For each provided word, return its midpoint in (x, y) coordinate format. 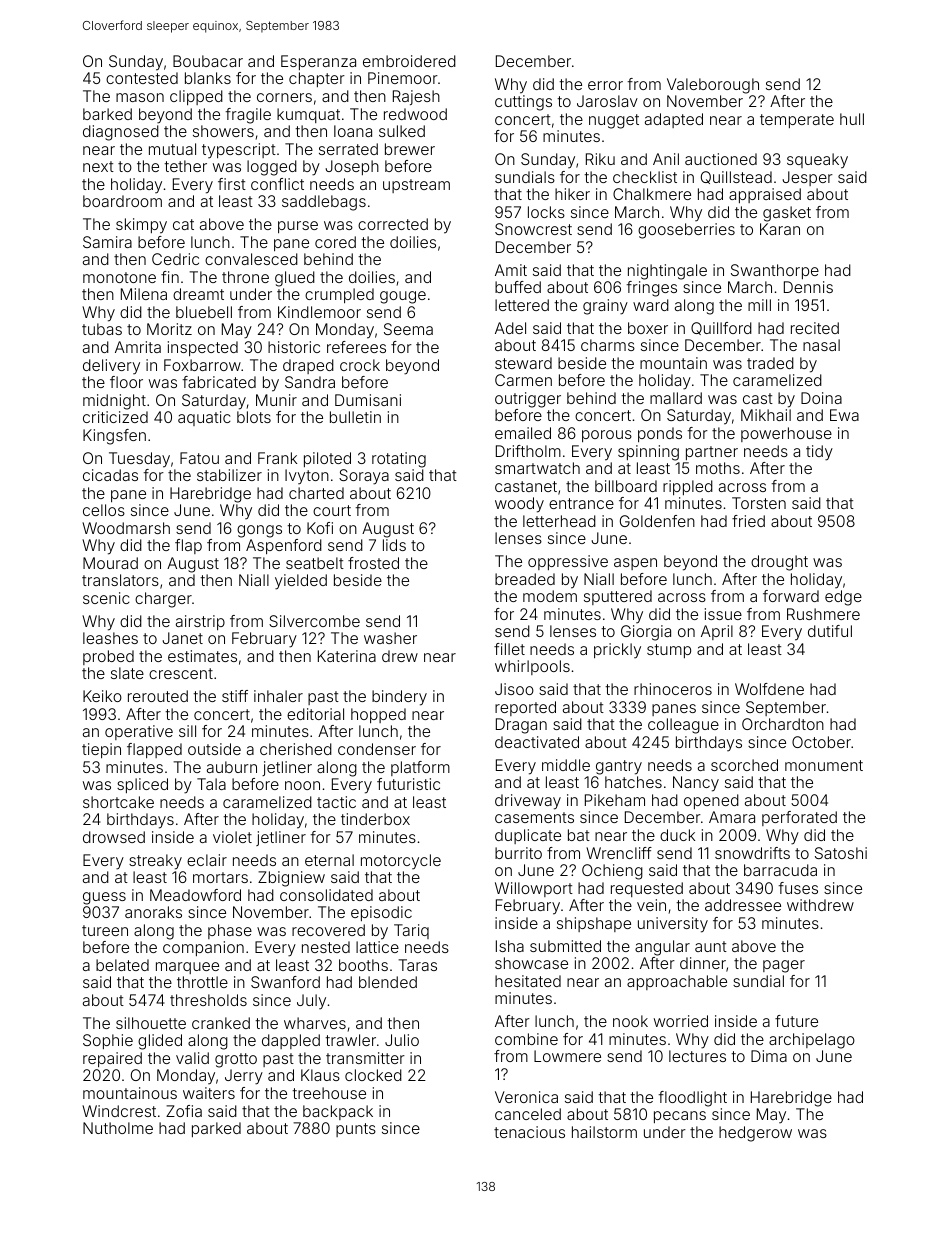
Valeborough (713, 86)
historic (294, 347)
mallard (676, 398)
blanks (208, 78)
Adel (510, 328)
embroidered (409, 61)
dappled (291, 1041)
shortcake (118, 802)
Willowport (534, 889)
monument (824, 765)
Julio (402, 1040)
